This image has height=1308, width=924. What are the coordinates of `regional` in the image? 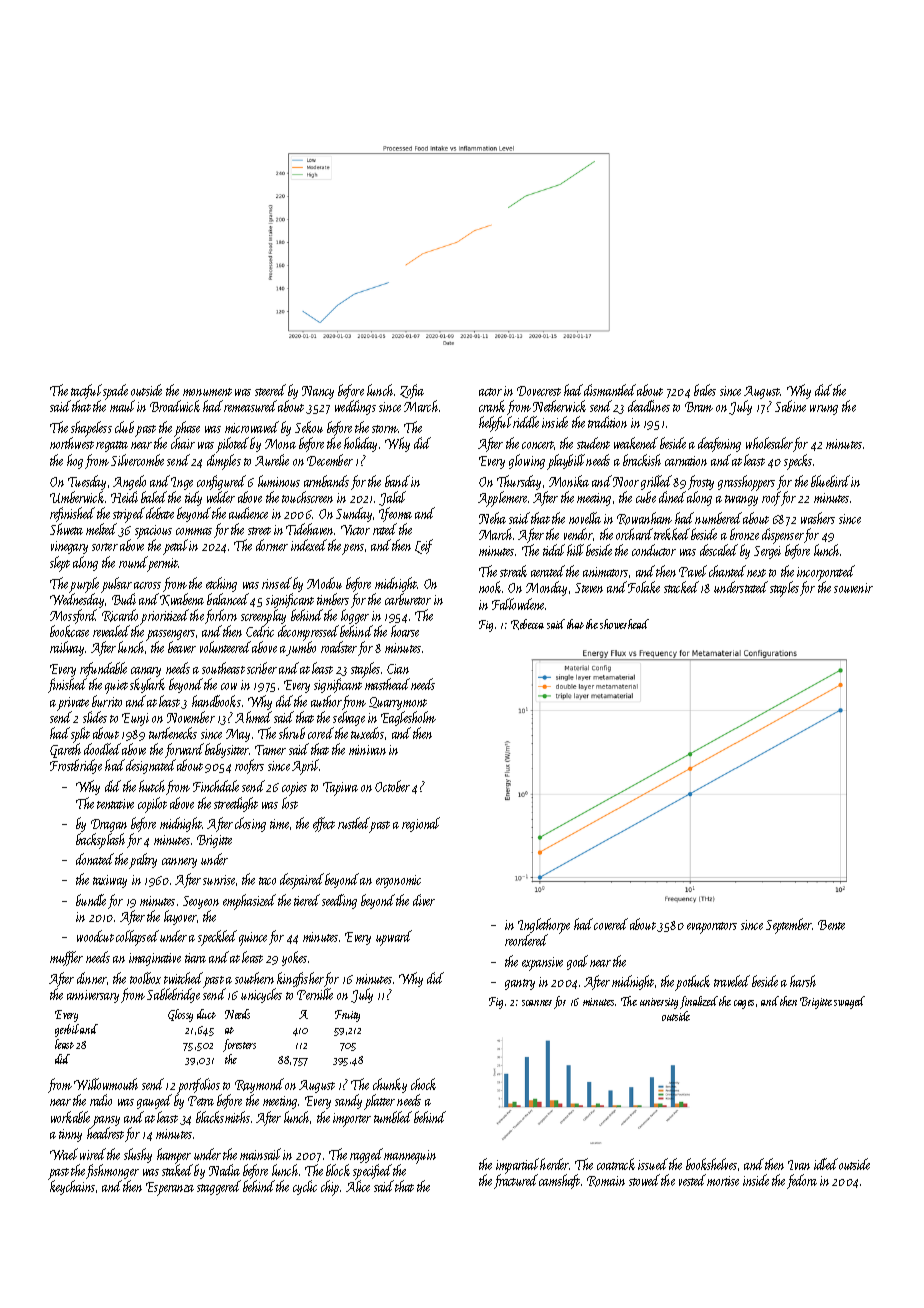 It's located at (421, 824).
